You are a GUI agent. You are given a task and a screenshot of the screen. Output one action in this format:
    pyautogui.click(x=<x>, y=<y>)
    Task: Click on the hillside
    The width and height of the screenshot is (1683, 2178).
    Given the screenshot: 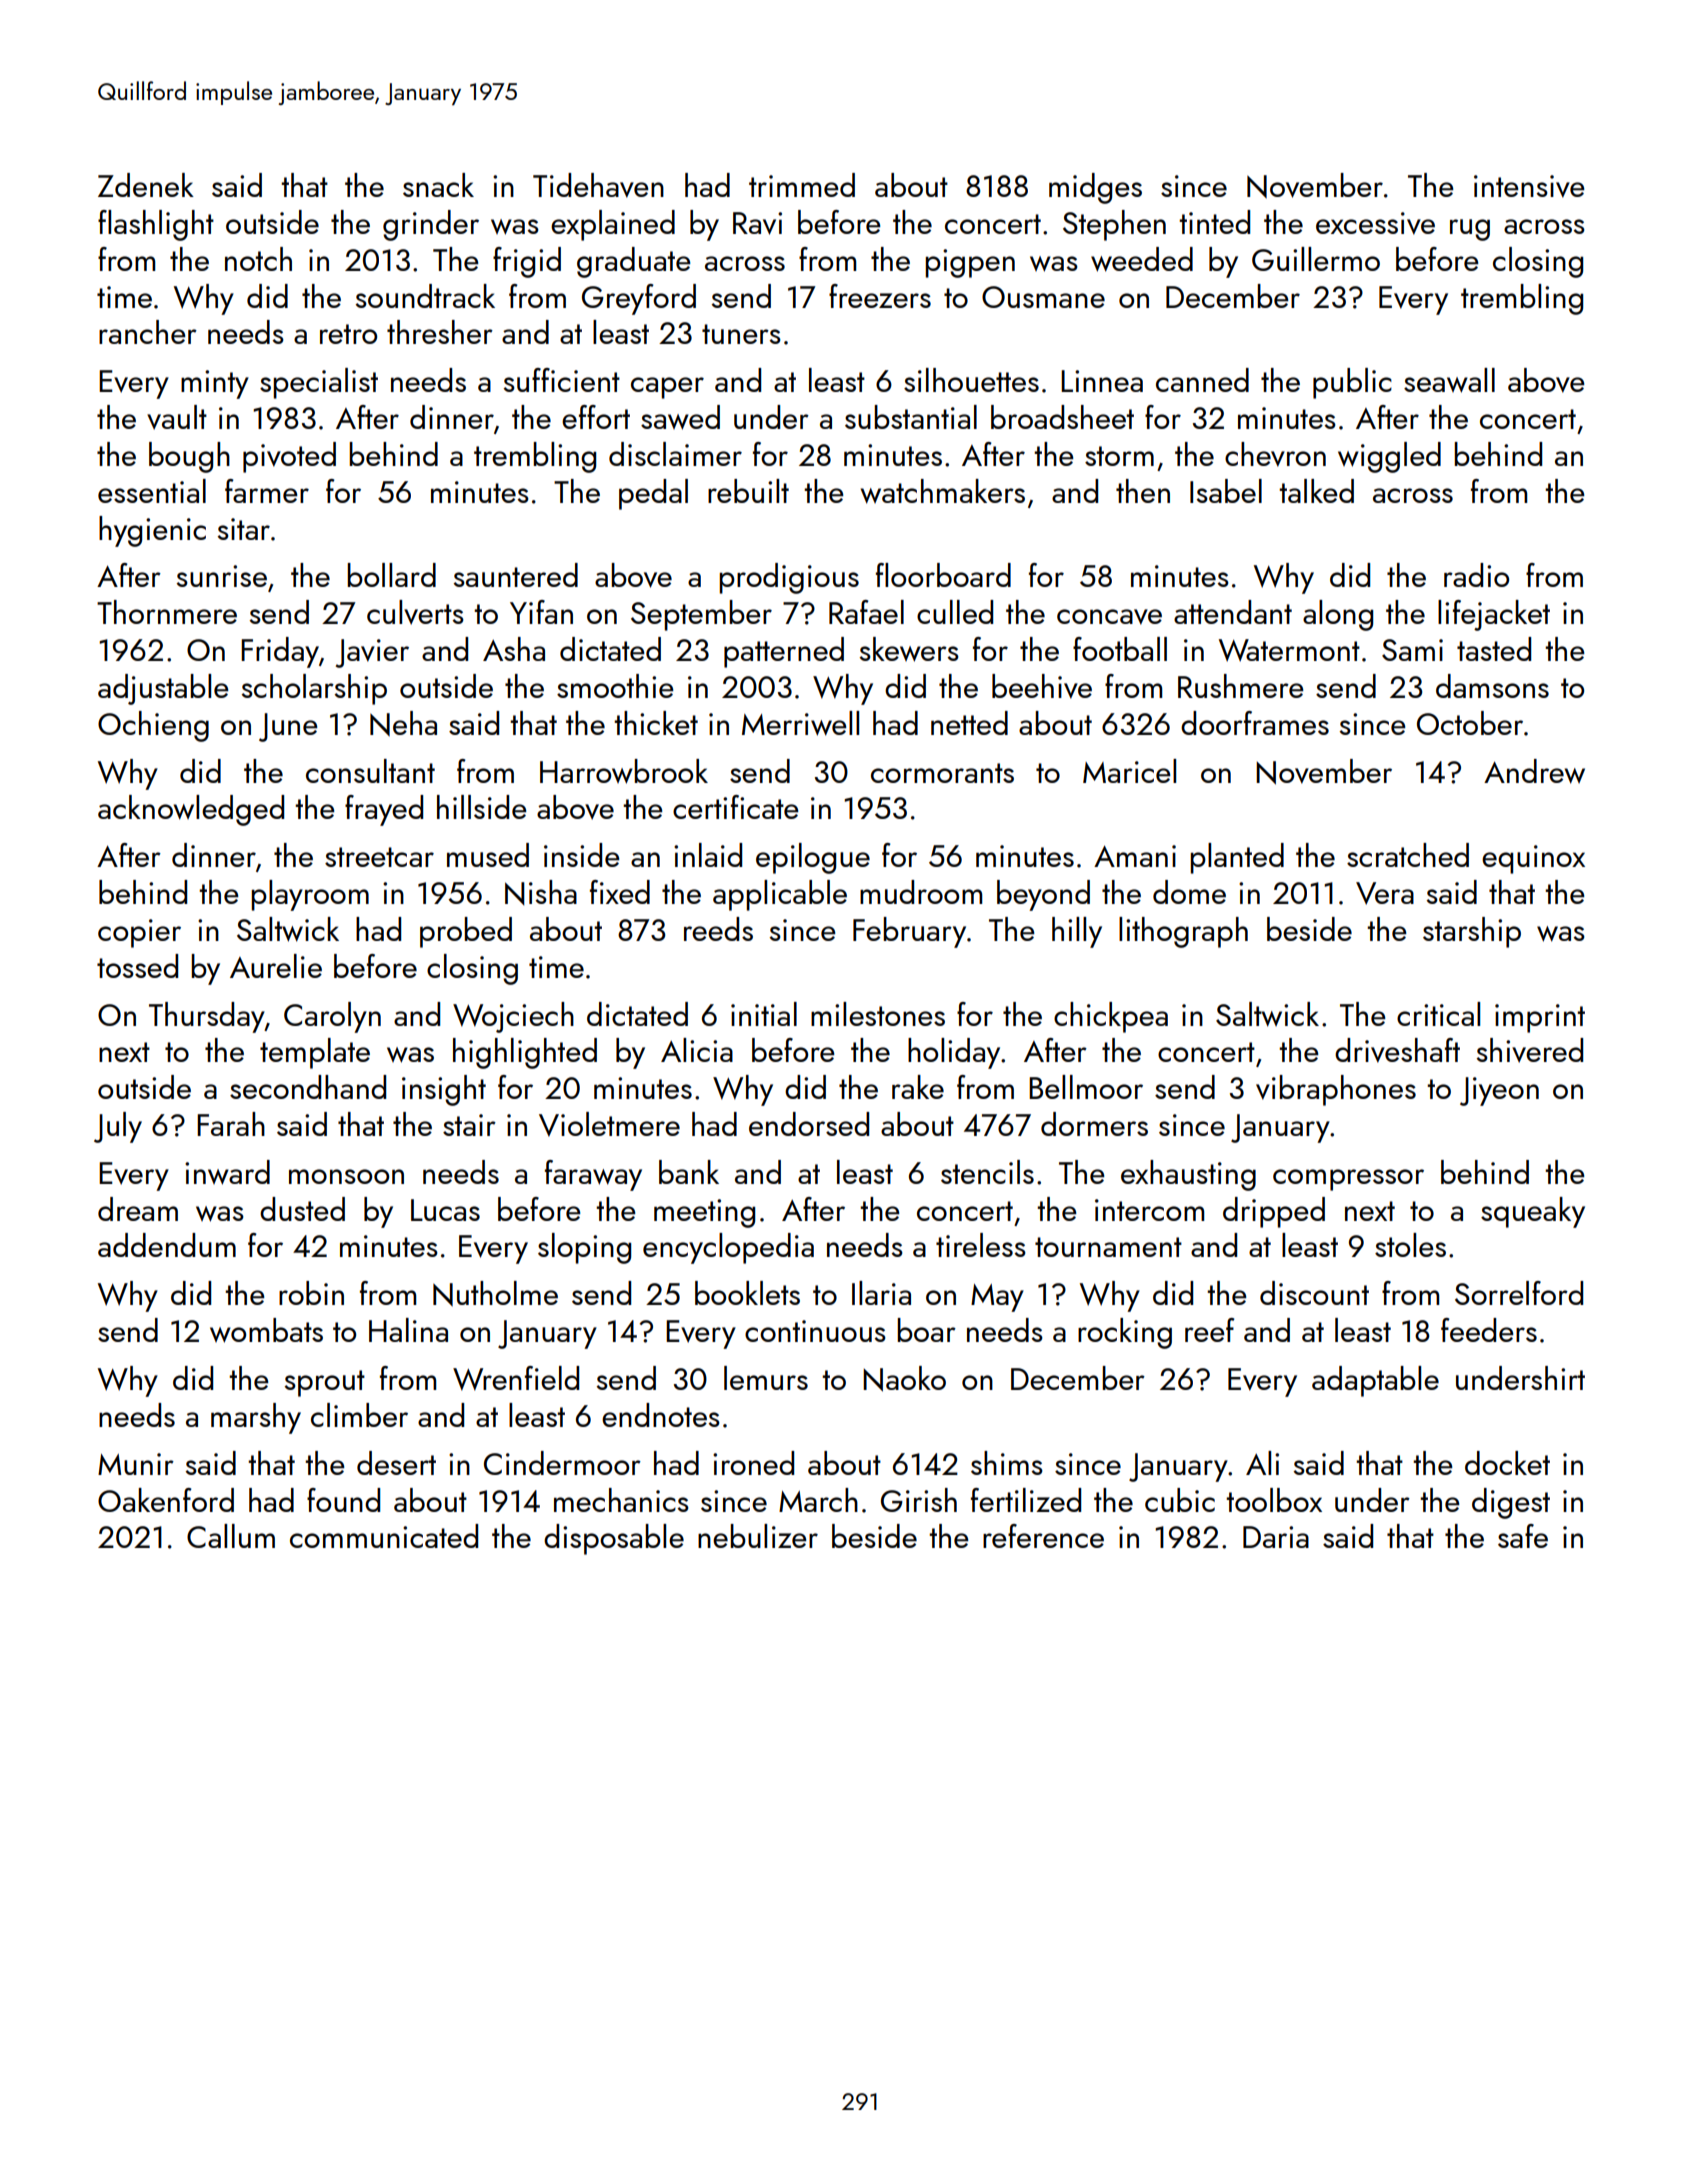 What is the action you would take?
    pyautogui.click(x=482, y=807)
